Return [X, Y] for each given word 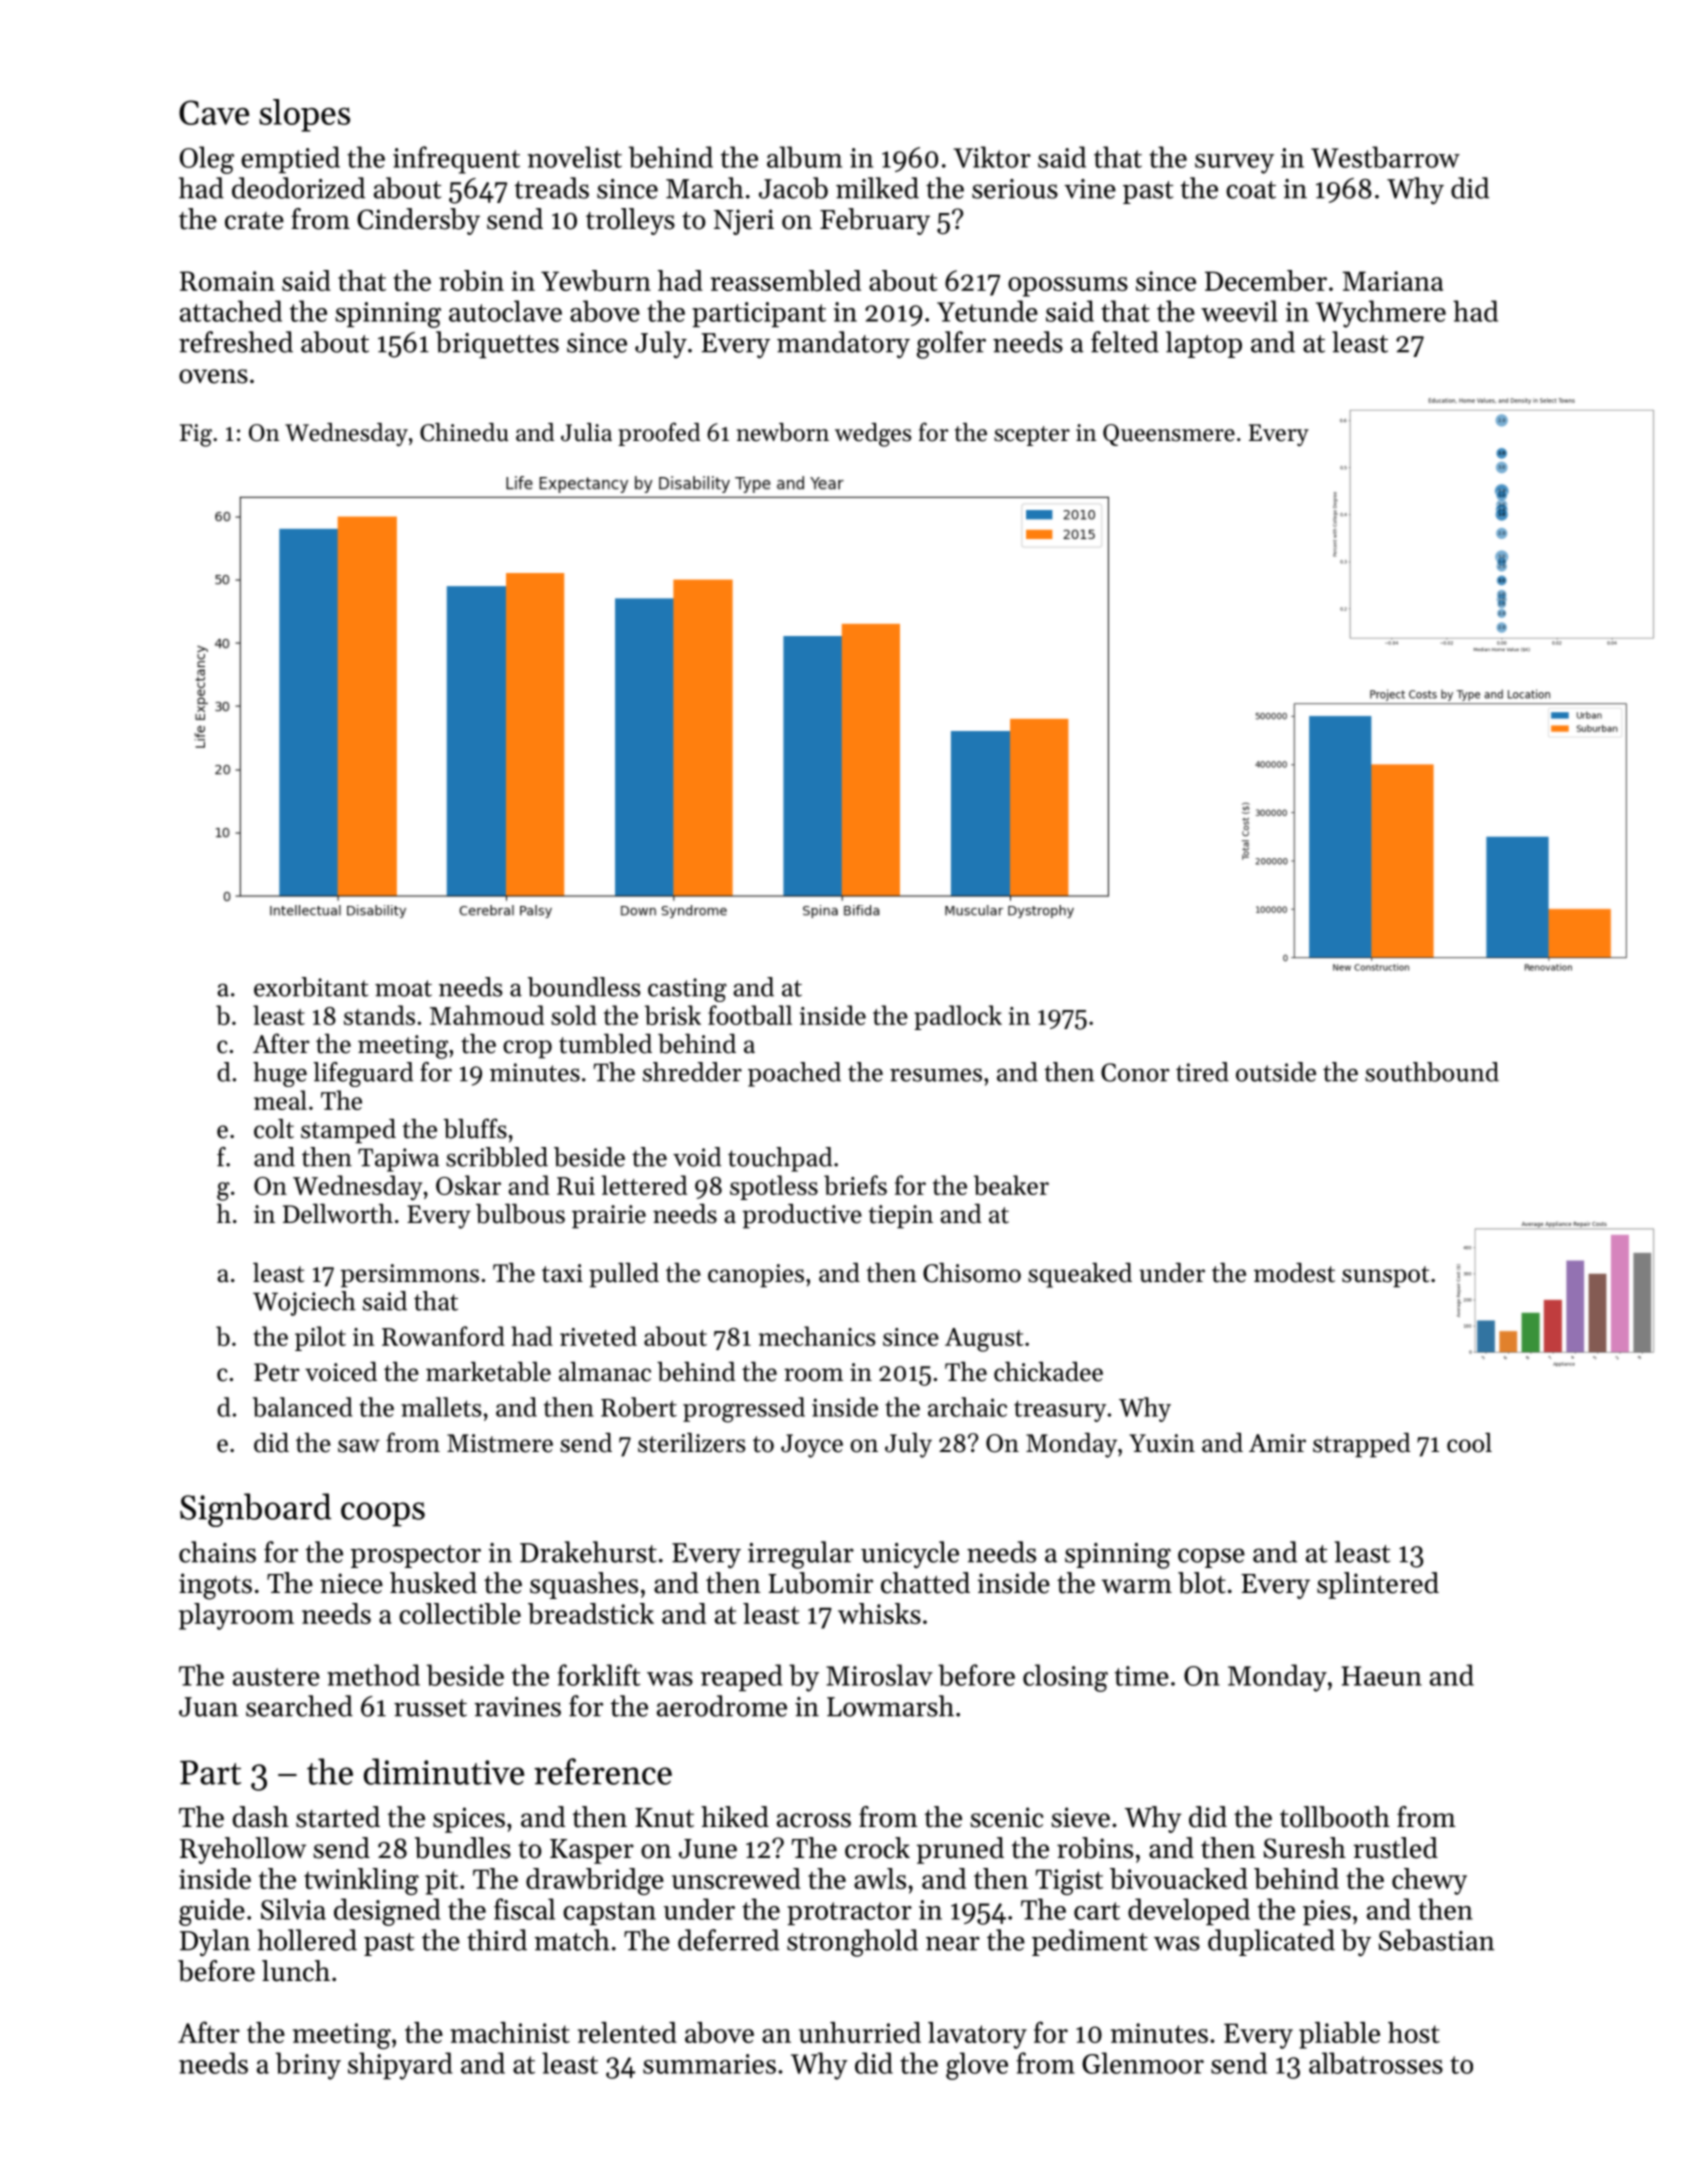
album [804, 157]
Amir [1277, 1443]
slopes [304, 115]
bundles [463, 1848]
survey [1234, 164]
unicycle [910, 1554]
